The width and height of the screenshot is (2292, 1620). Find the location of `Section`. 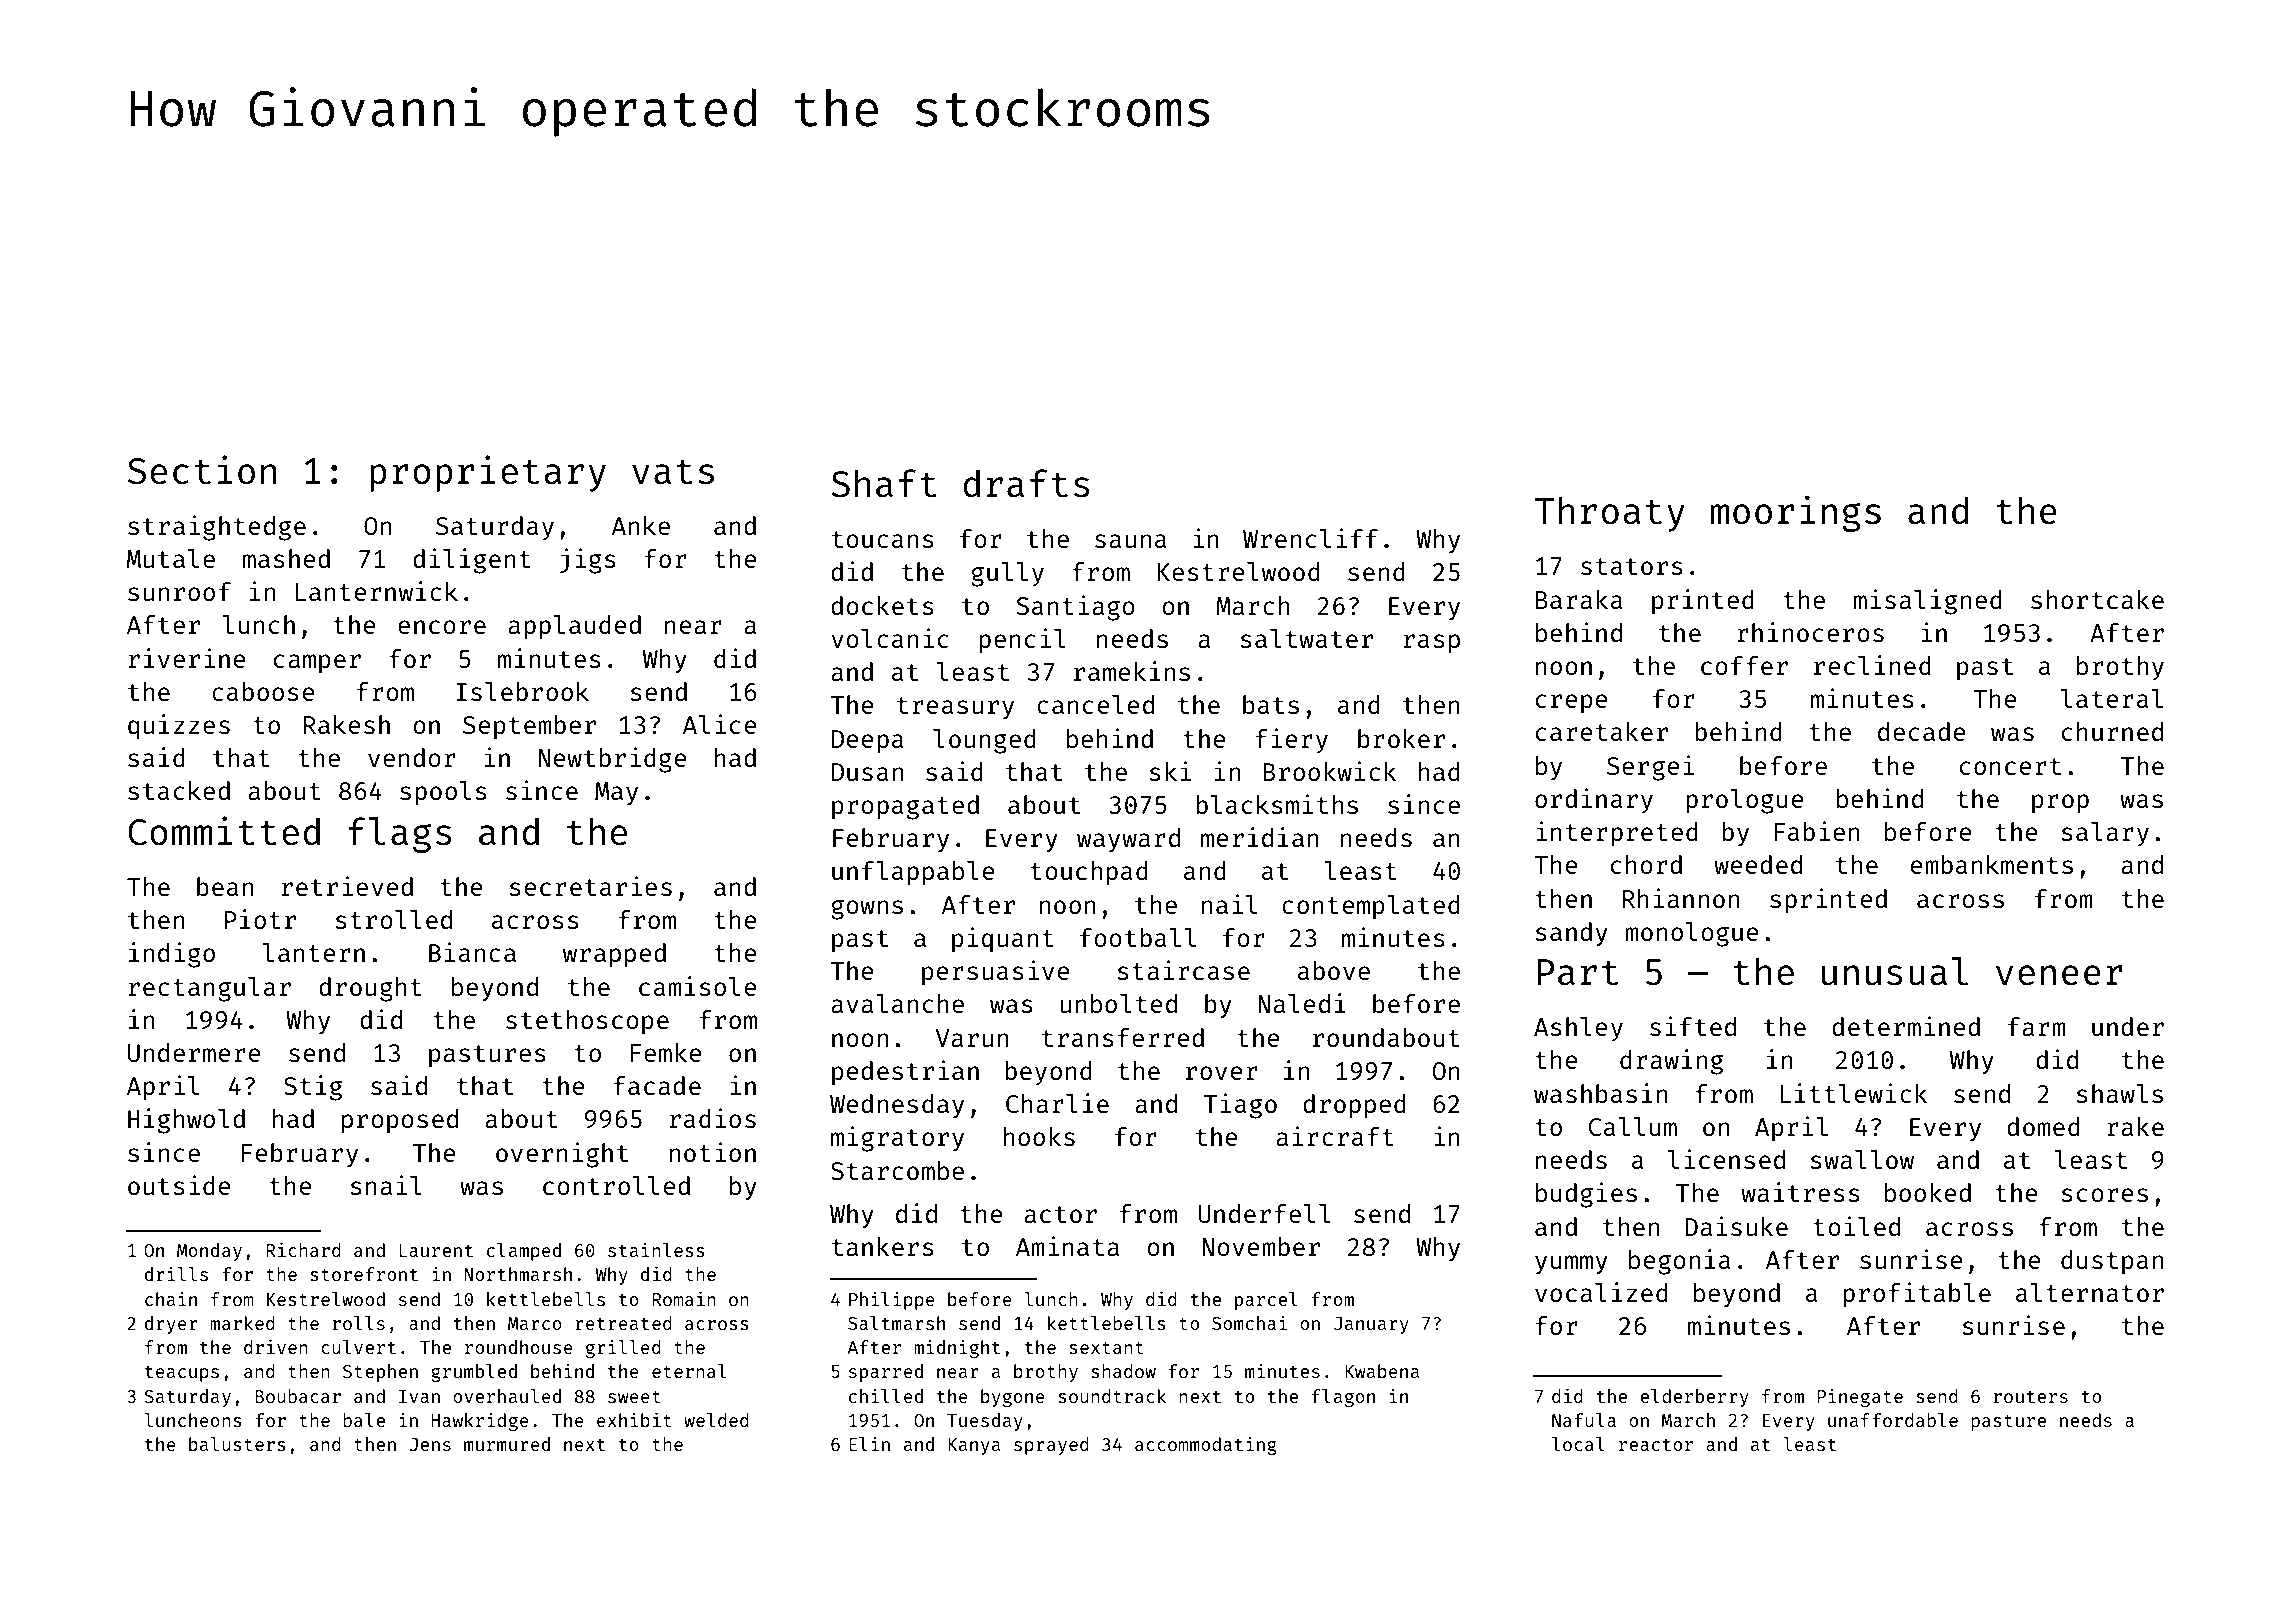

Section is located at coordinates (202, 470).
